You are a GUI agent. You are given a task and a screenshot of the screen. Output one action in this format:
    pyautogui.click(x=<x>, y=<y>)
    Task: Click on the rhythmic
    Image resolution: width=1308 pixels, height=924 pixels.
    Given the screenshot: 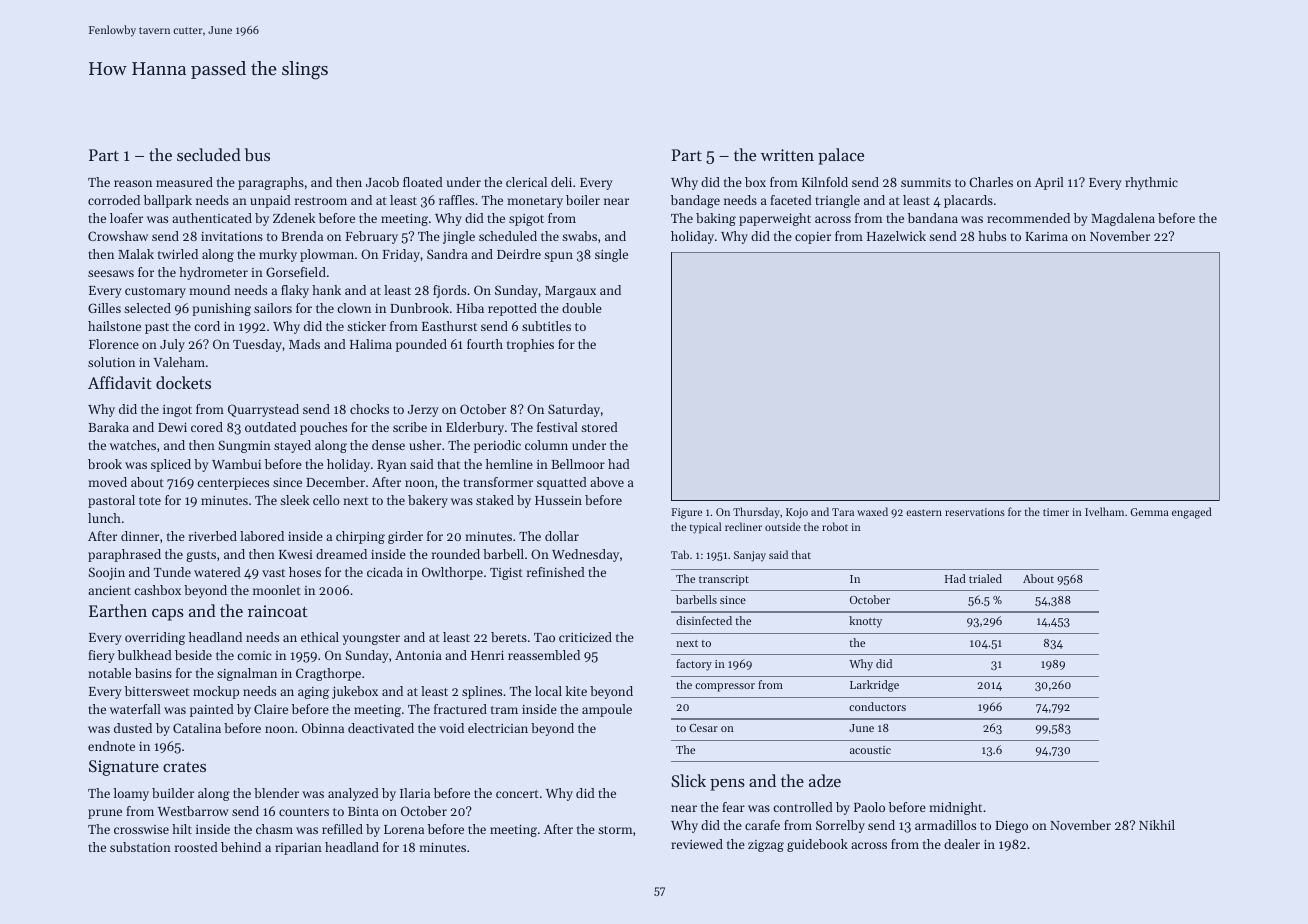 What is the action you would take?
    pyautogui.click(x=1151, y=183)
